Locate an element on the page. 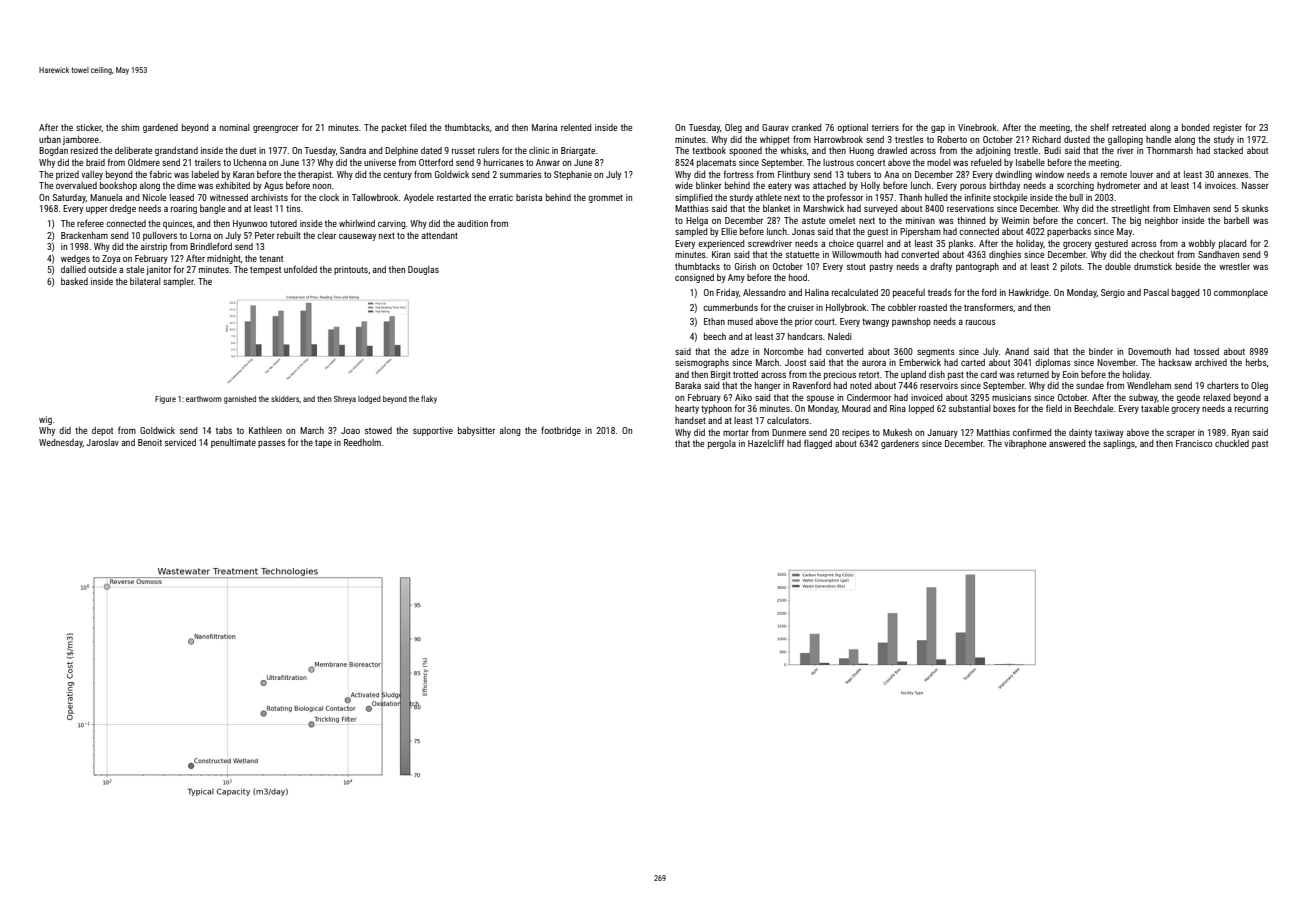 This image has width=1308, height=924. archived is located at coordinates (1211, 362).
